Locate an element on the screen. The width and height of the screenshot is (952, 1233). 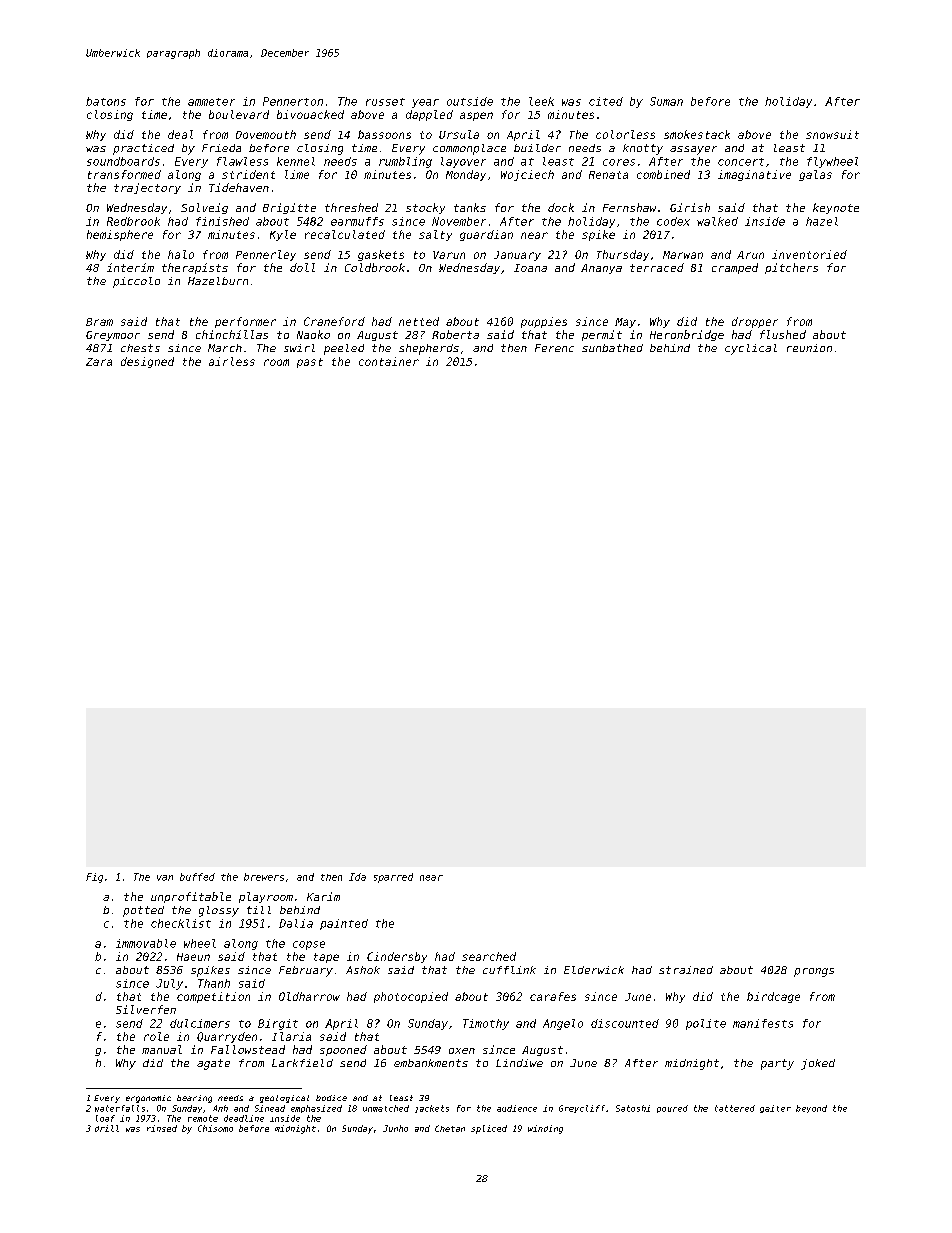
snowsuit is located at coordinates (832, 134).
